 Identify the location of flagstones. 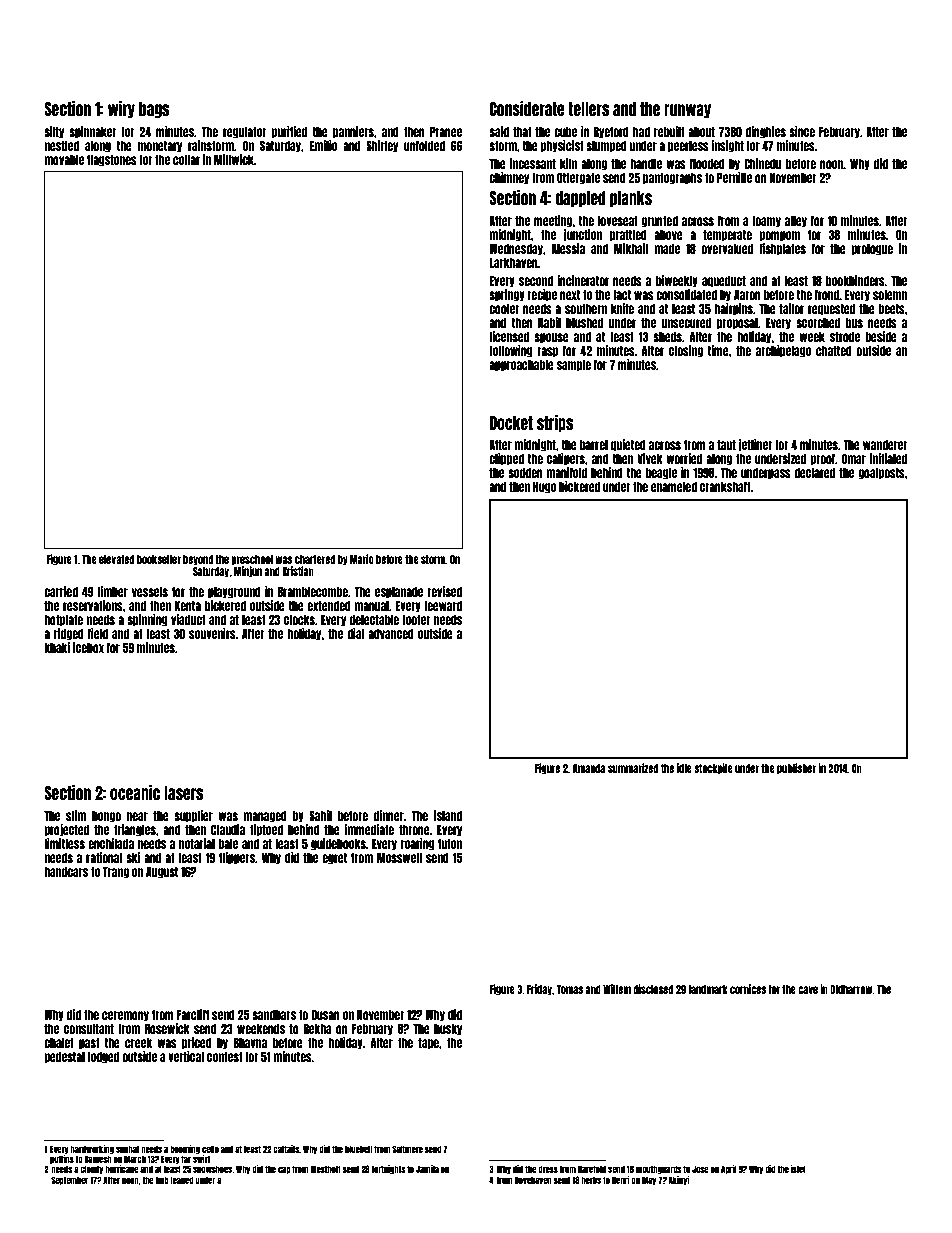
(112, 160).
